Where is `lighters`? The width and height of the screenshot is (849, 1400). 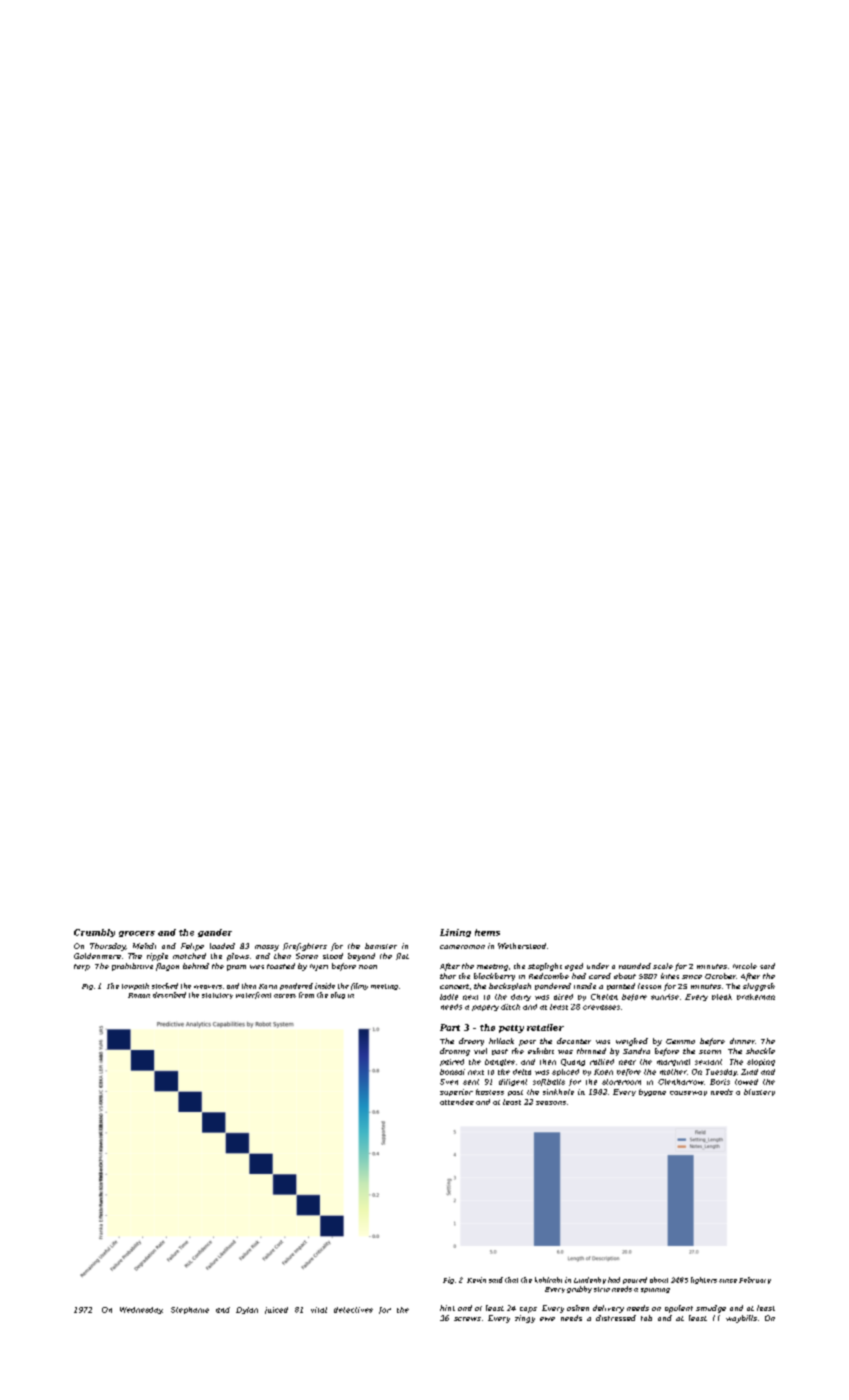 lighters is located at coordinates (704, 1280).
